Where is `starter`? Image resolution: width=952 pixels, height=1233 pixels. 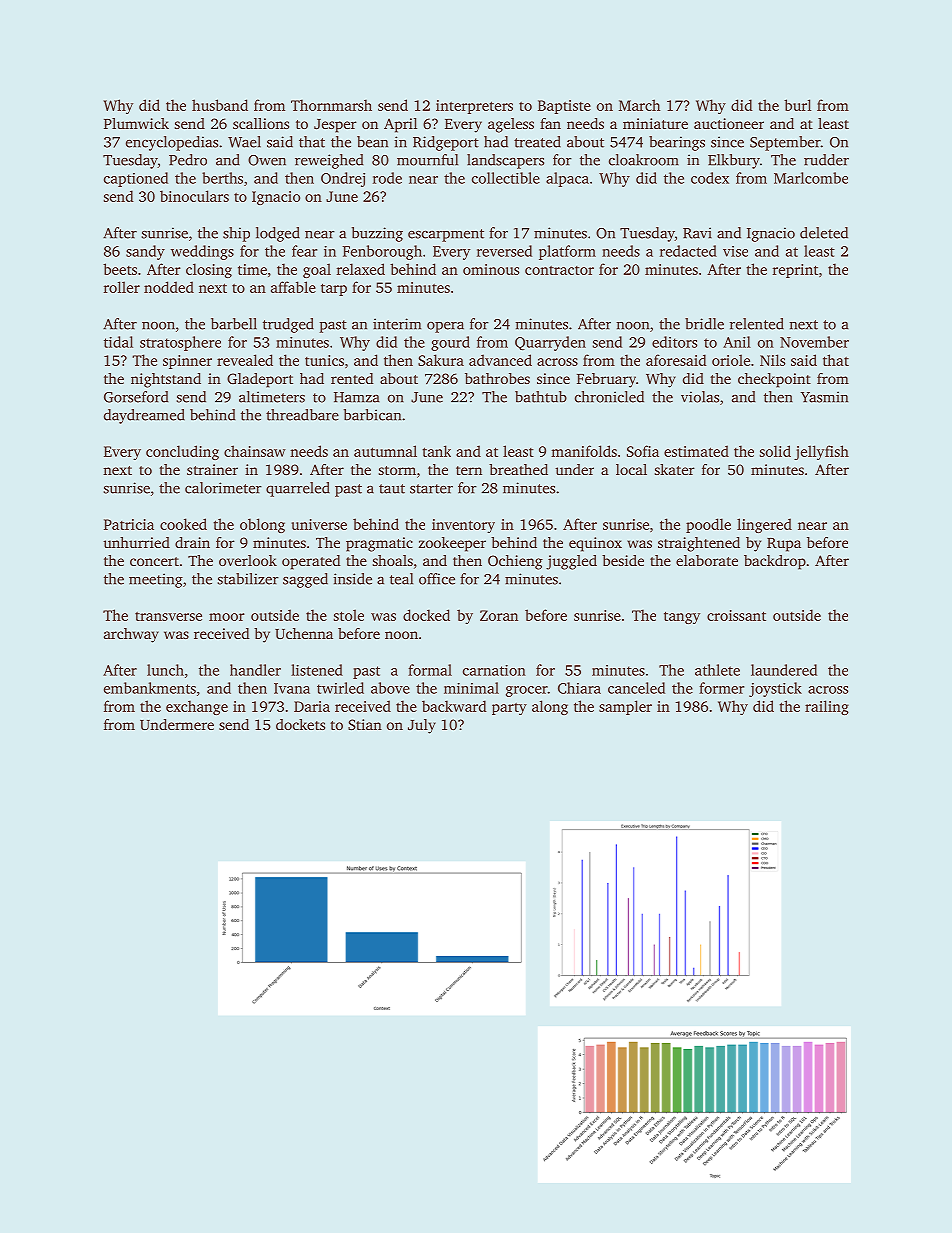
starter is located at coordinates (431, 489).
